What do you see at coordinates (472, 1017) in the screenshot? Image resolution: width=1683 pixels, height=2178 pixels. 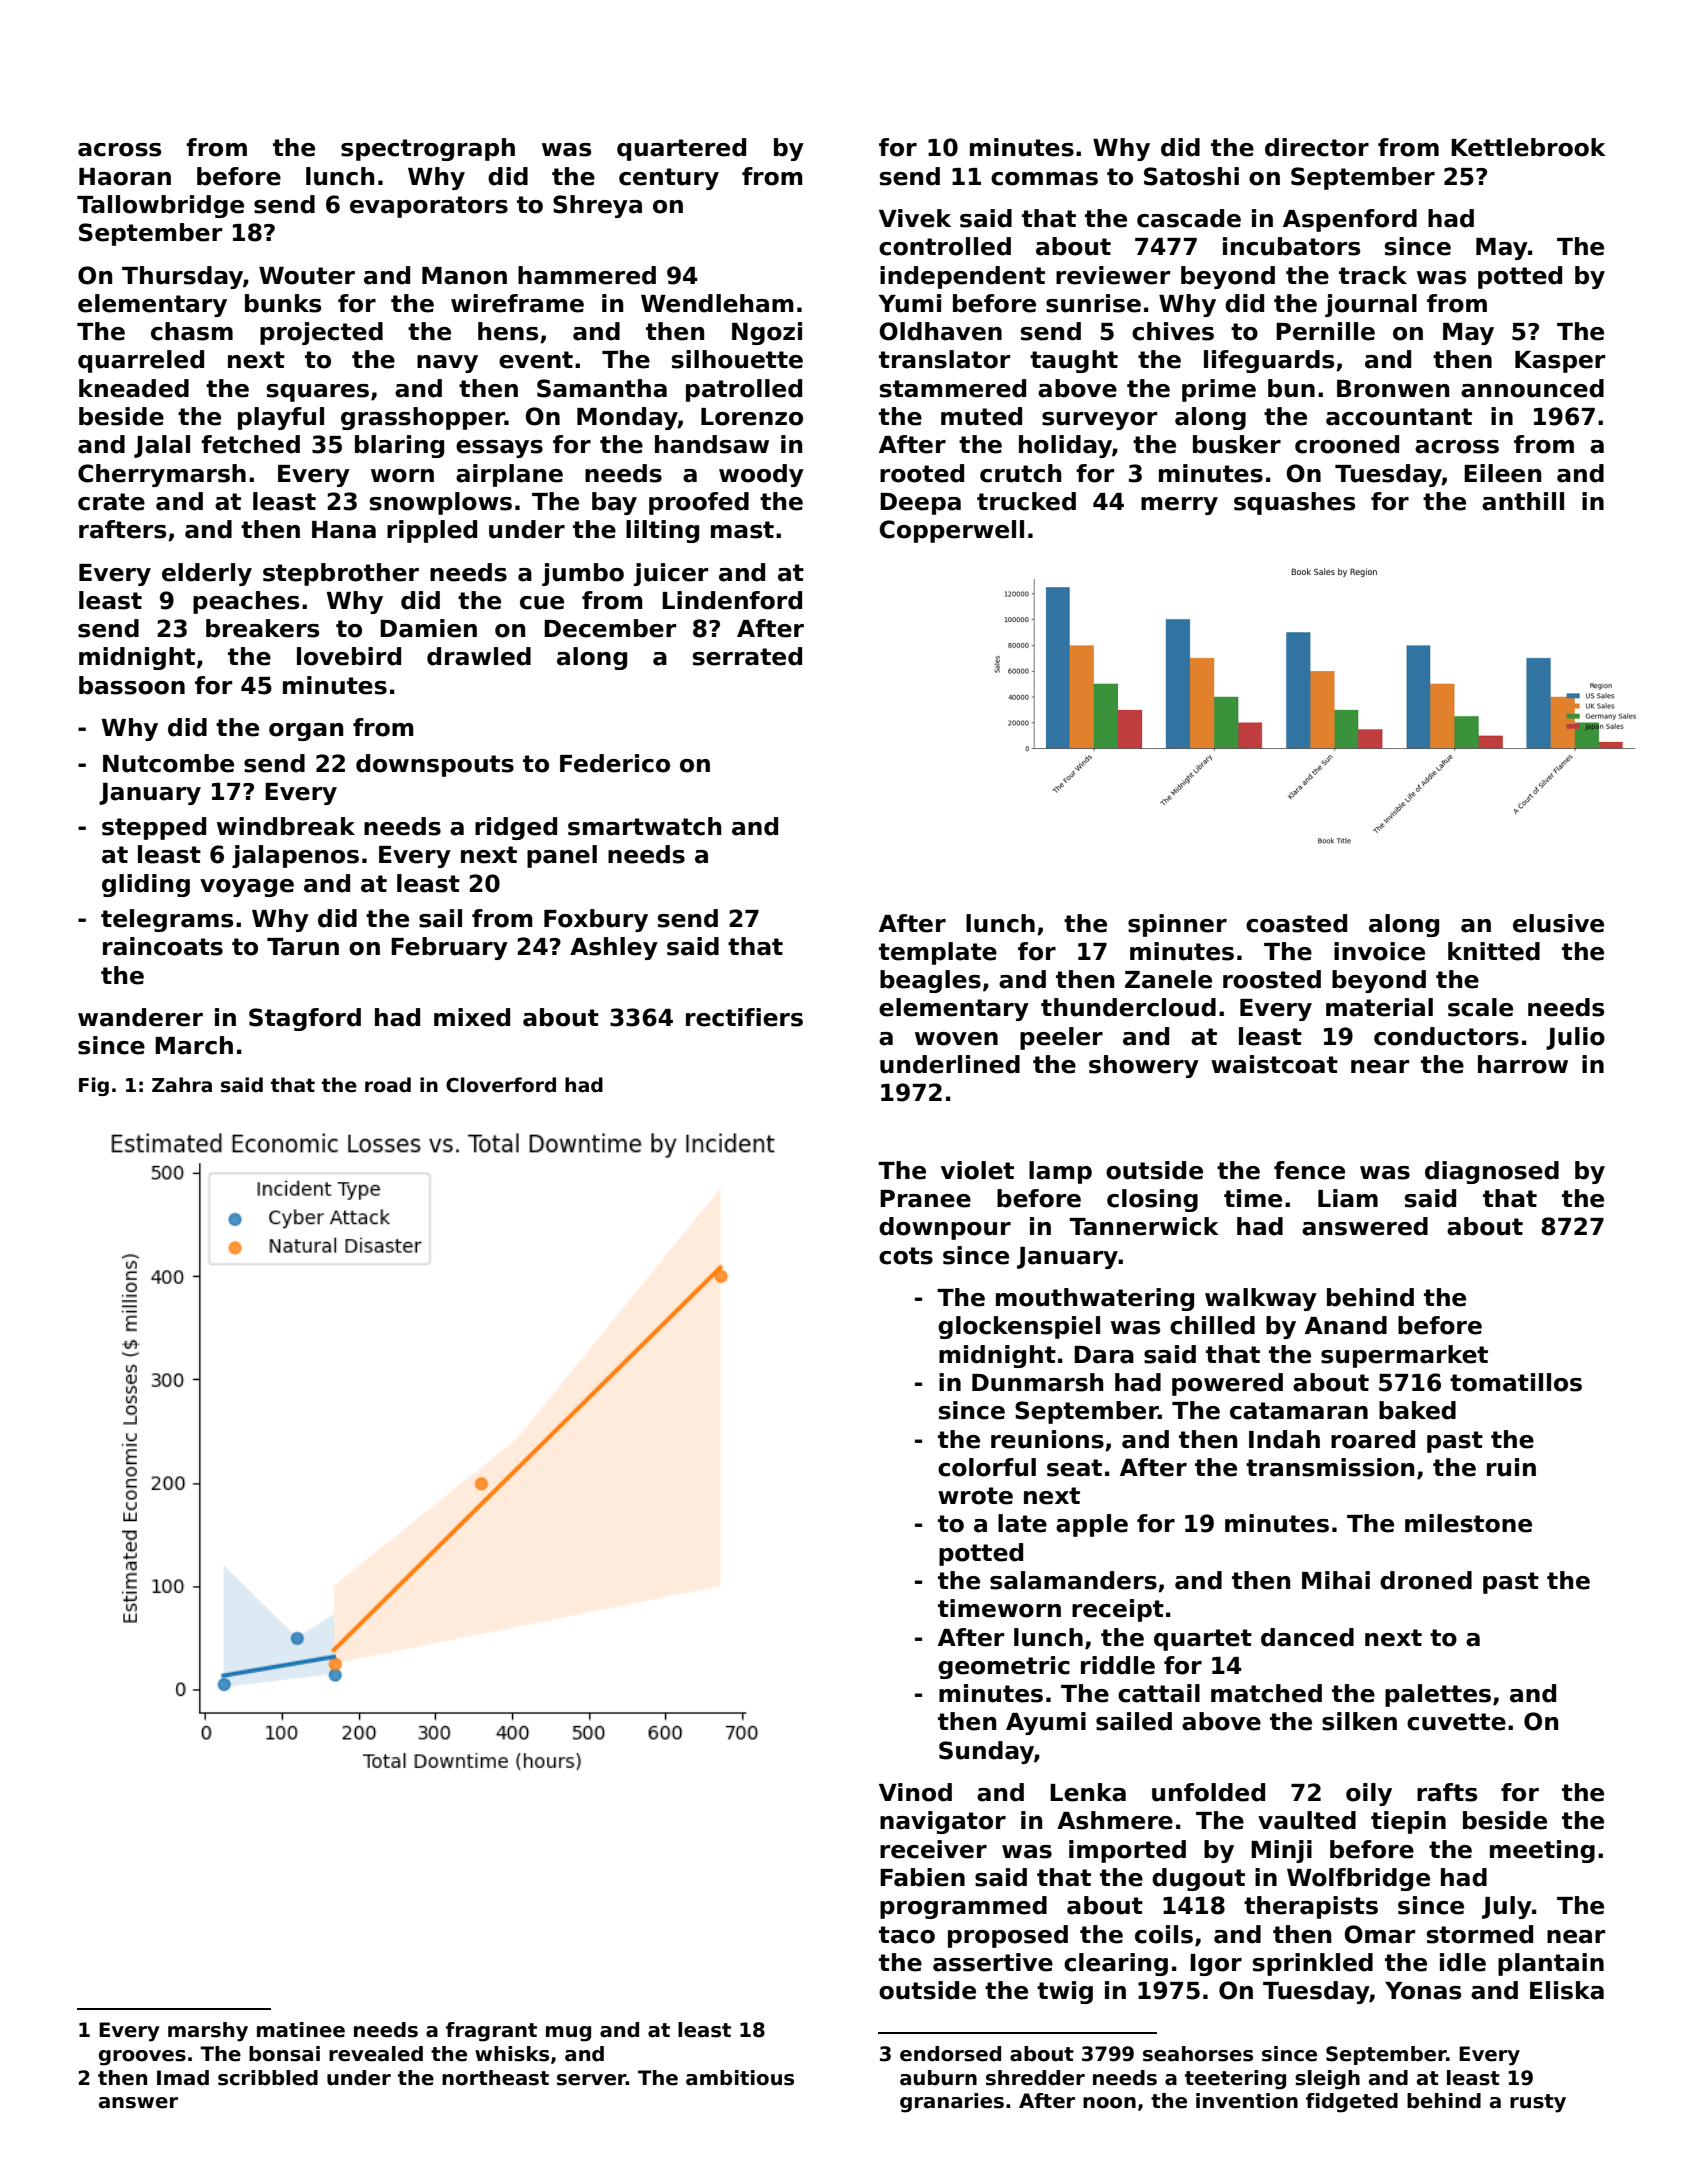 I see `mixed` at bounding box center [472, 1017].
